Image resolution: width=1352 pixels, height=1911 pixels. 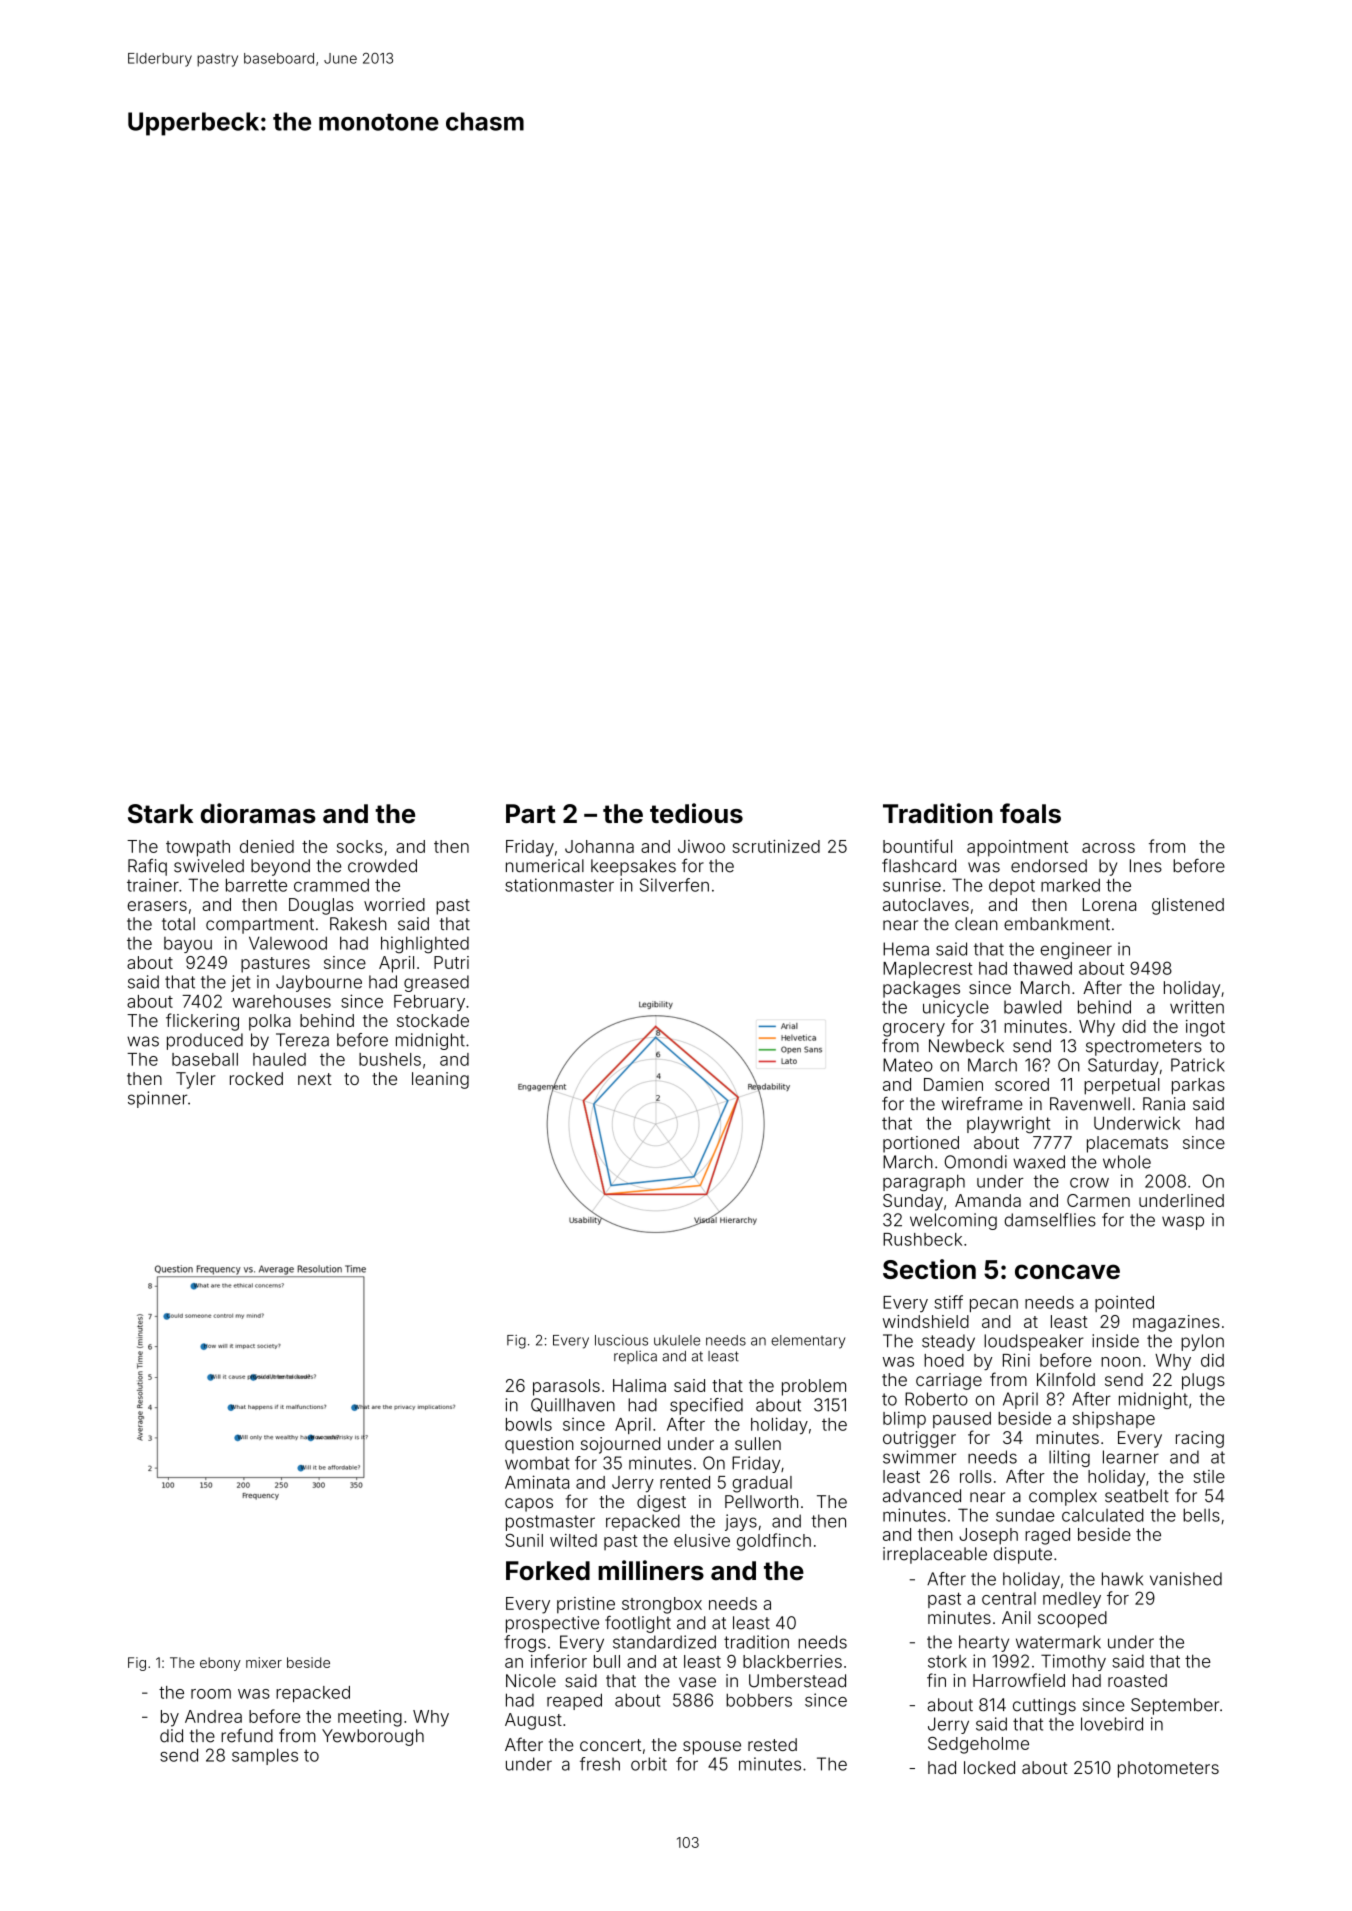 What do you see at coordinates (697, 1682) in the screenshot?
I see `vase` at bounding box center [697, 1682].
